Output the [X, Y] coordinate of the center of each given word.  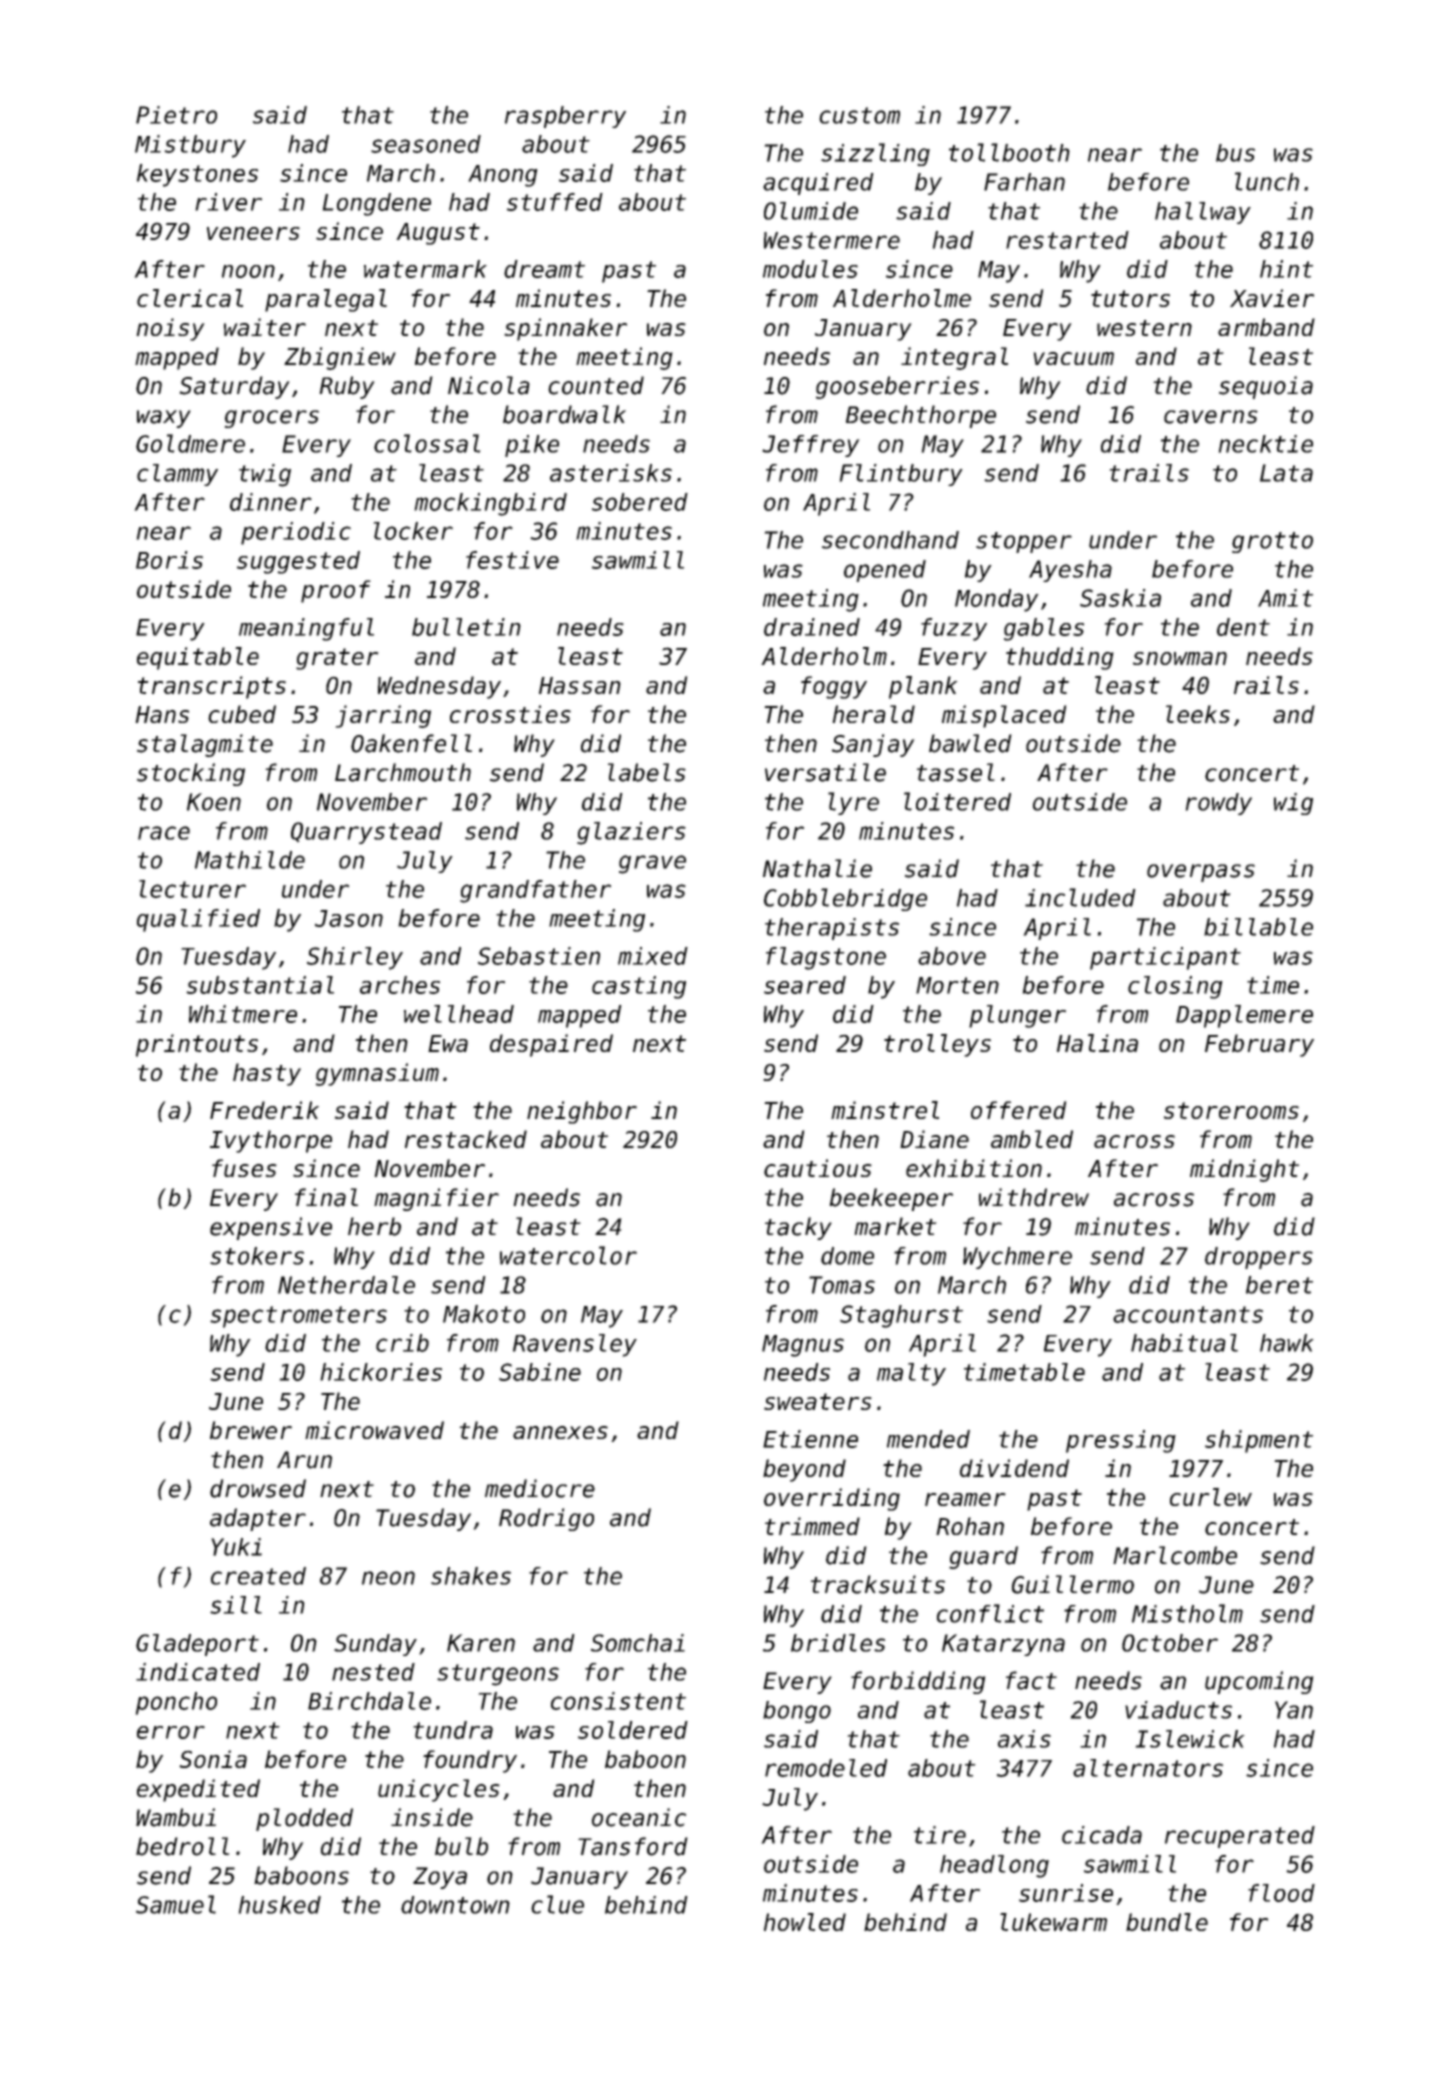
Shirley [355, 958]
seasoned [426, 144]
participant [1165, 958]
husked [279, 1905]
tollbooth [1009, 152]
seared [805, 985]
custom [859, 115]
